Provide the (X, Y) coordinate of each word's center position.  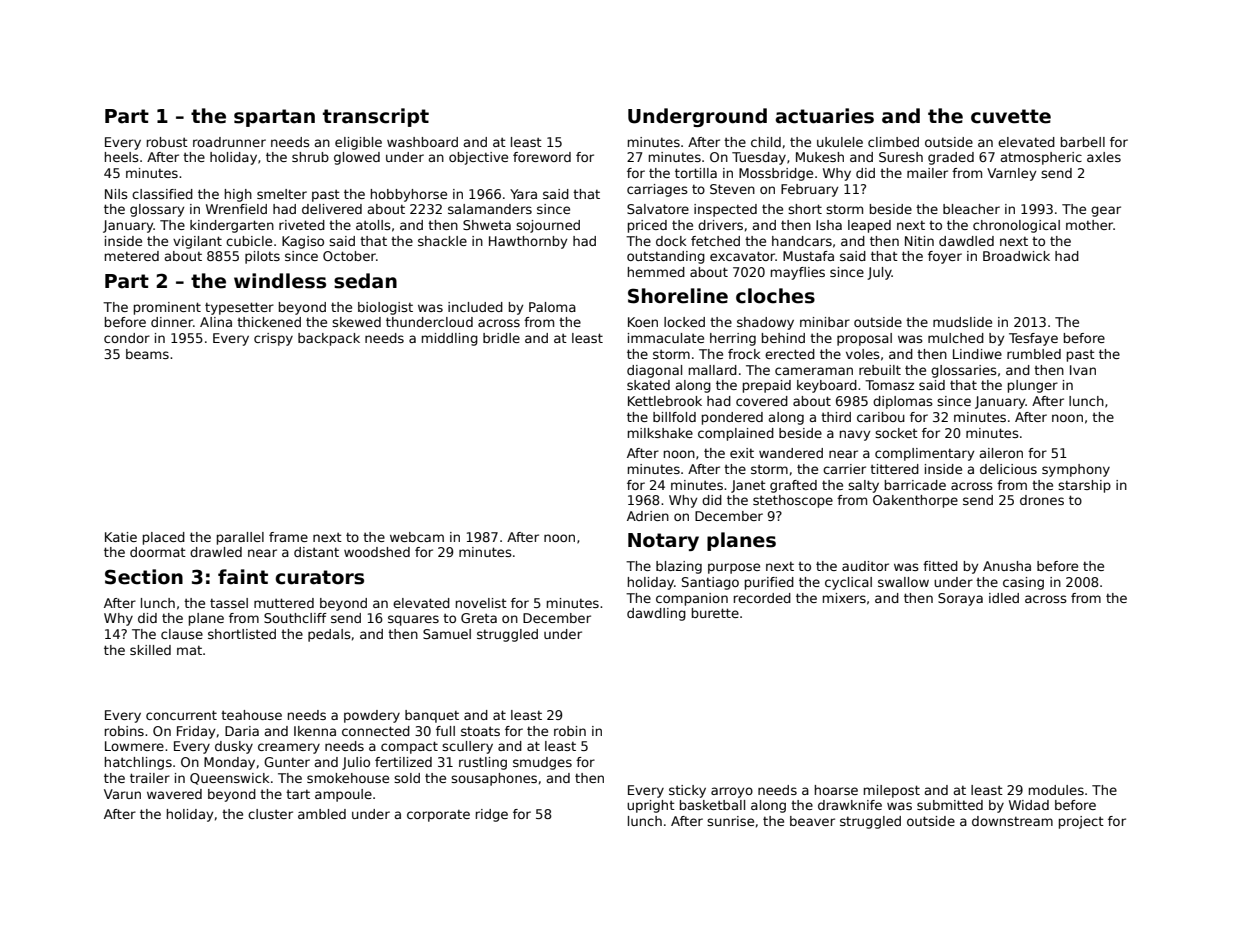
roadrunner (229, 142)
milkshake (660, 433)
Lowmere (134, 746)
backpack (329, 339)
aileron (1001, 453)
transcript (376, 117)
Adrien (648, 516)
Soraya (960, 599)
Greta (479, 618)
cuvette (1011, 116)
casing (1023, 583)
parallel (240, 538)
